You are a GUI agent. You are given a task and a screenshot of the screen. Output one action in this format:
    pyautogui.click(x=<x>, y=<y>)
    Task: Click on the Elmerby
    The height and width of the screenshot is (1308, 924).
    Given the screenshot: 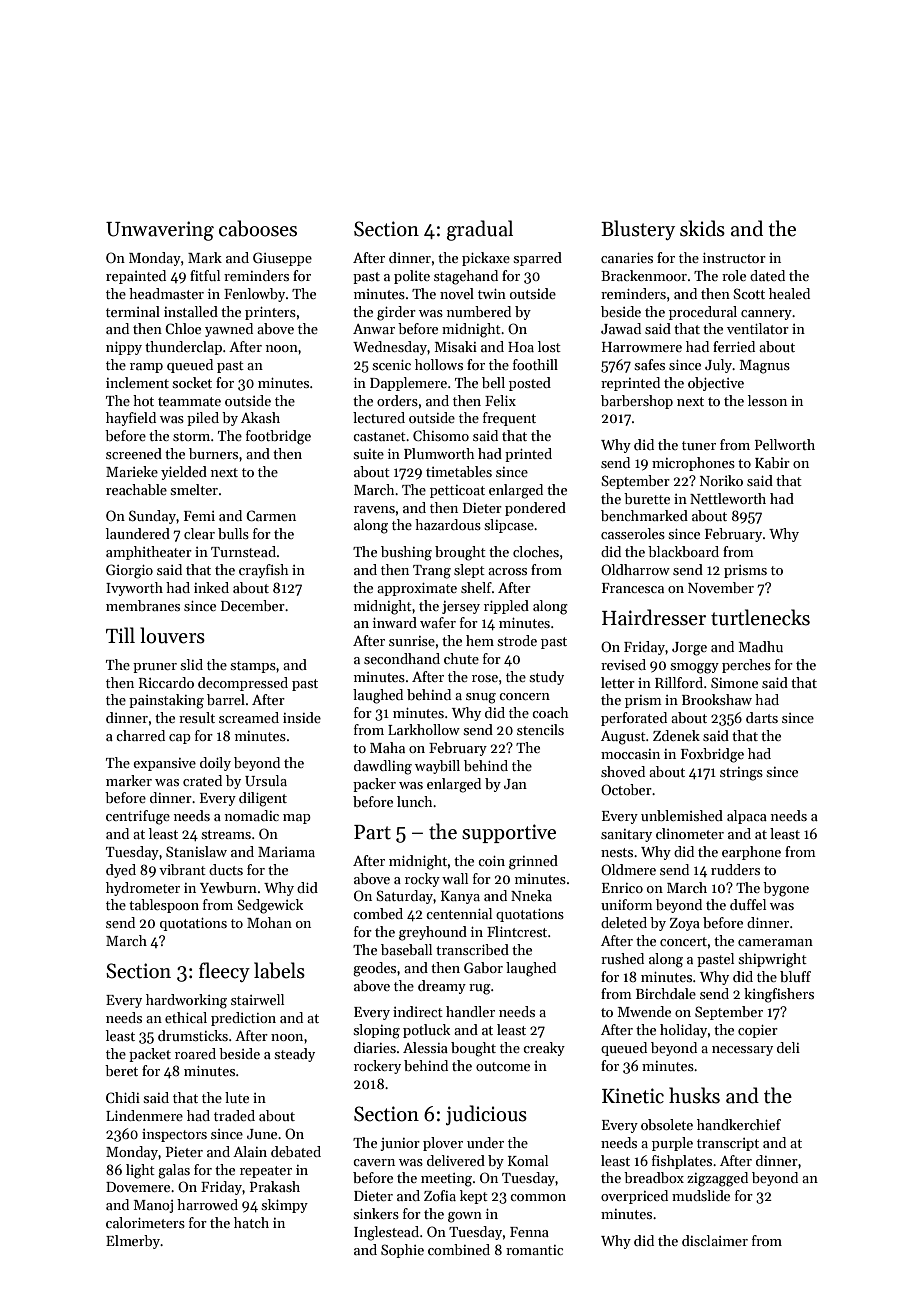 What is the action you would take?
    pyautogui.click(x=133, y=1242)
